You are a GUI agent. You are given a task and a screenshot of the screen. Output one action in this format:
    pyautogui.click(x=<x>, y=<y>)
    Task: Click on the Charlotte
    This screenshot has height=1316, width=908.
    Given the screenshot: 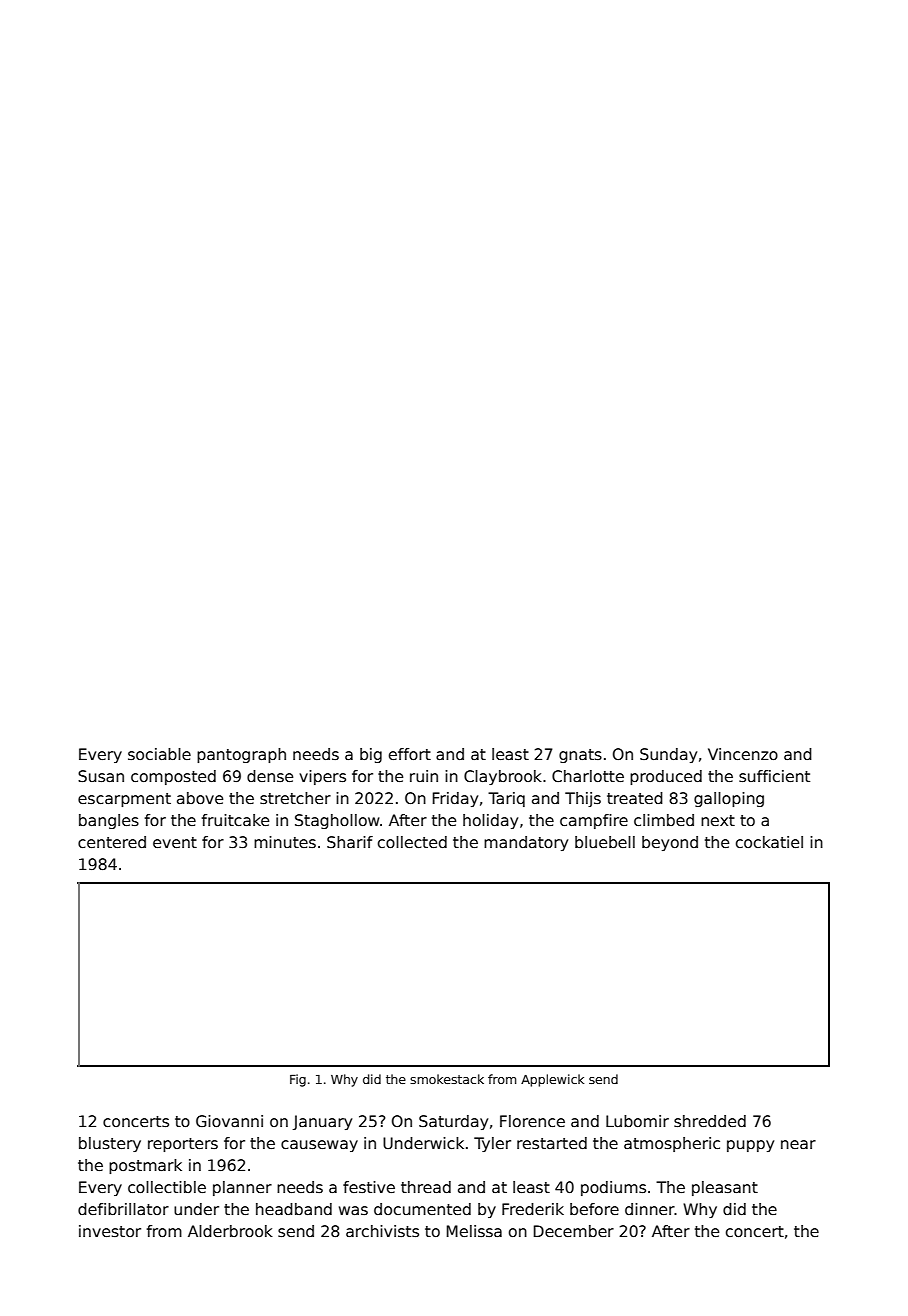 What is the action you would take?
    pyautogui.click(x=588, y=776)
